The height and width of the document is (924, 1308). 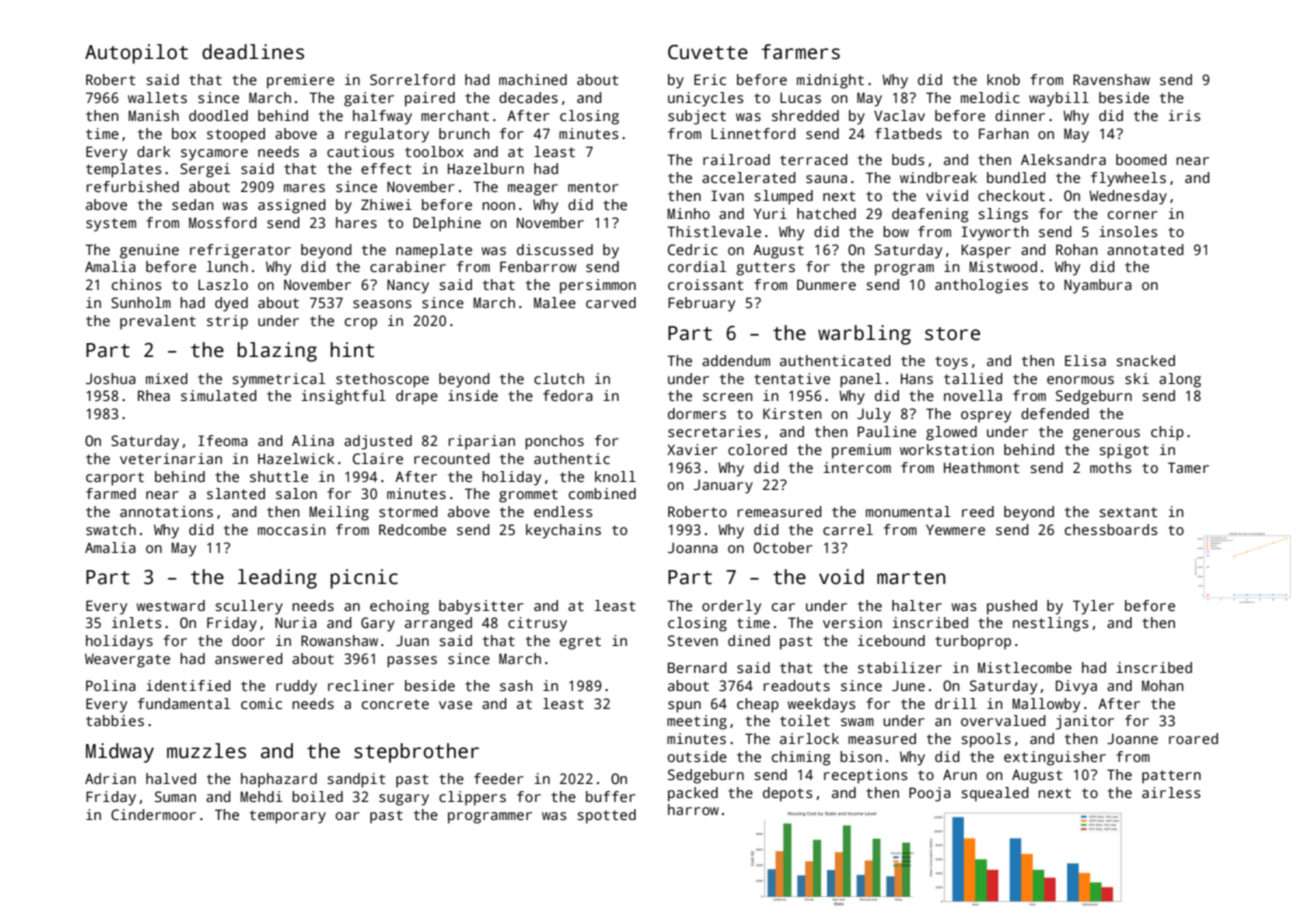 What do you see at coordinates (995, 794) in the document?
I see `squealed` at bounding box center [995, 794].
